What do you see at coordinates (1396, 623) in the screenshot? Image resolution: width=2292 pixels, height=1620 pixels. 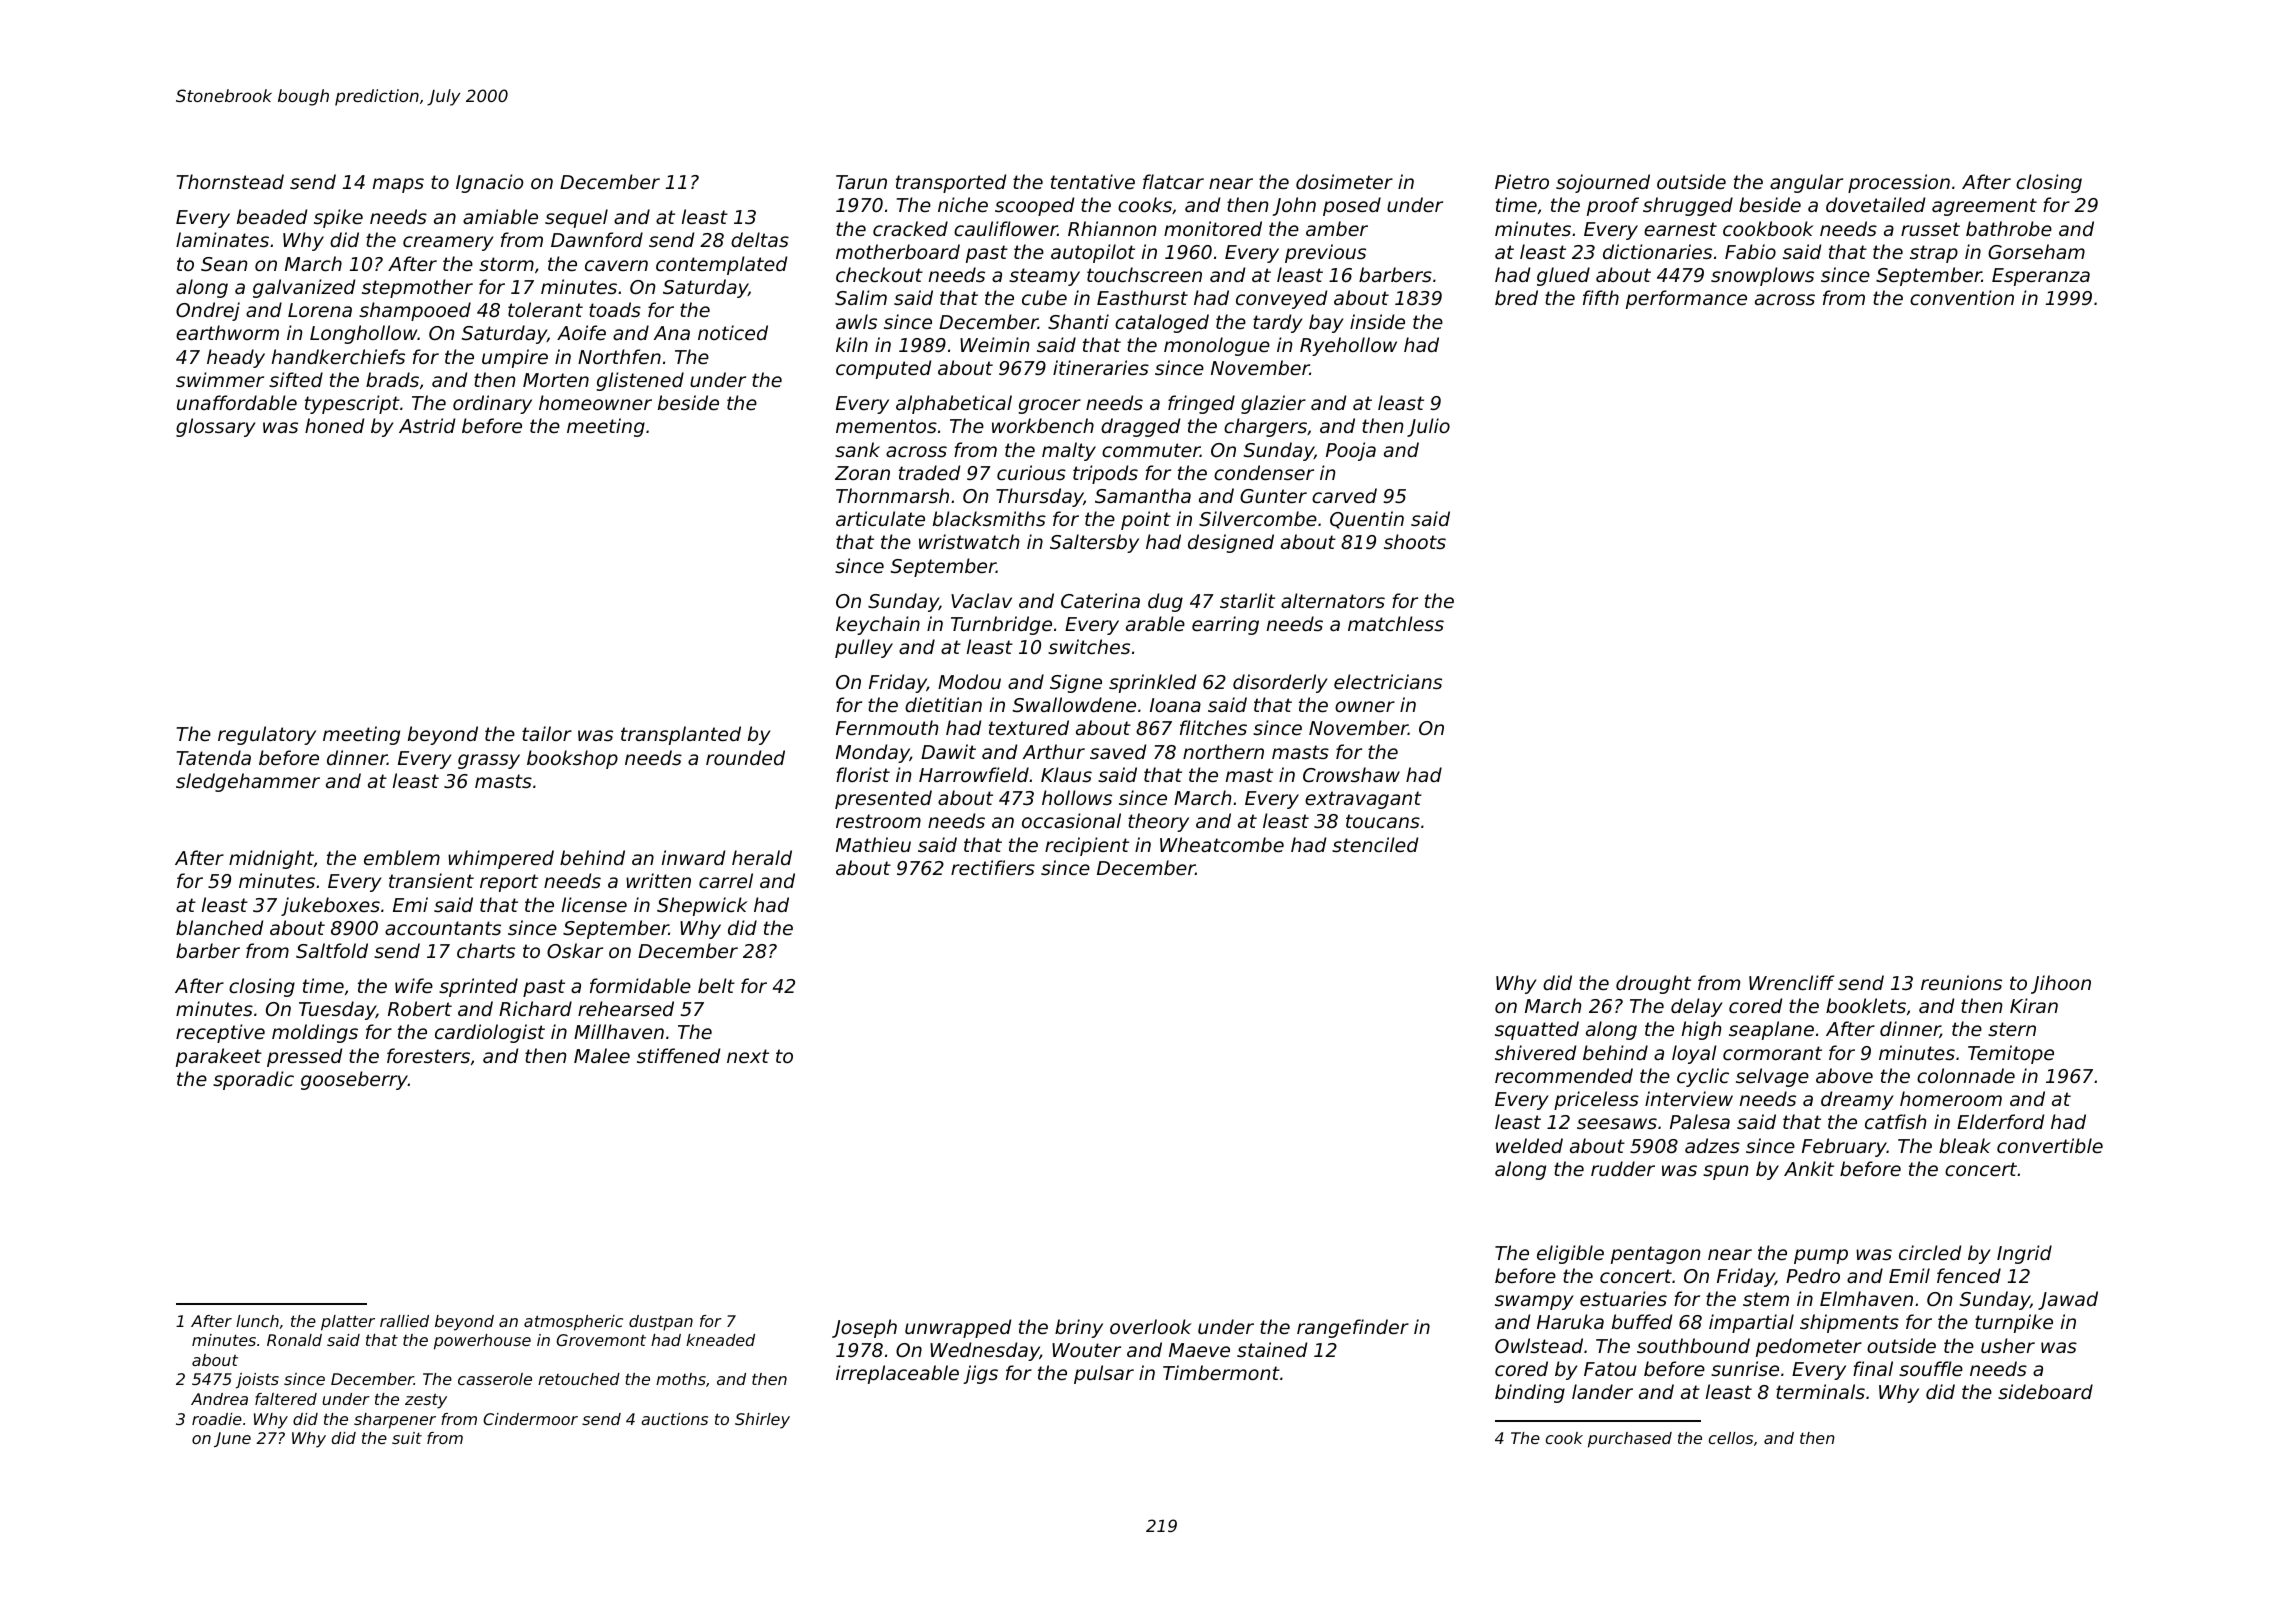 I see `matchless` at bounding box center [1396, 623].
